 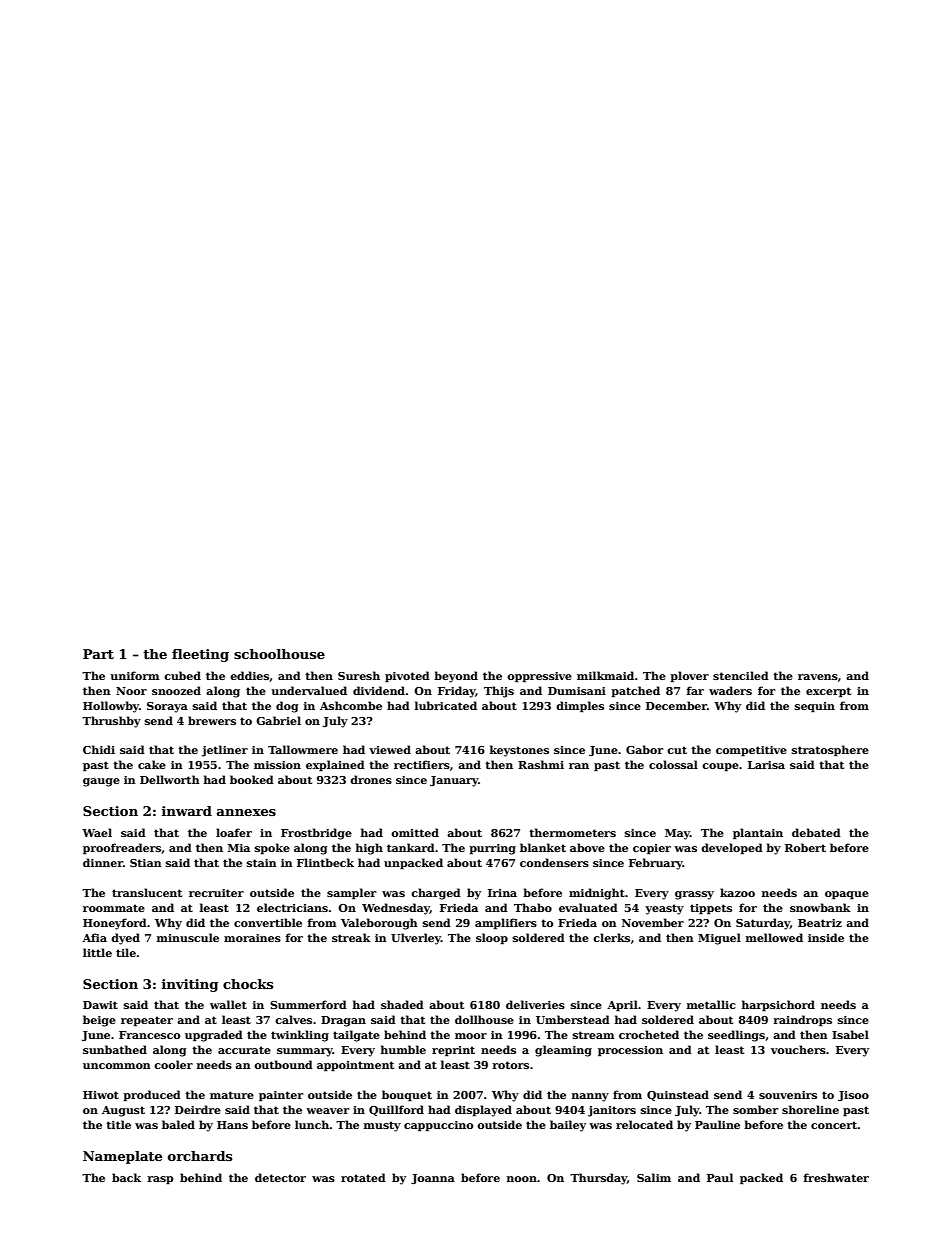 I want to click on rotors, so click(x=510, y=1065).
